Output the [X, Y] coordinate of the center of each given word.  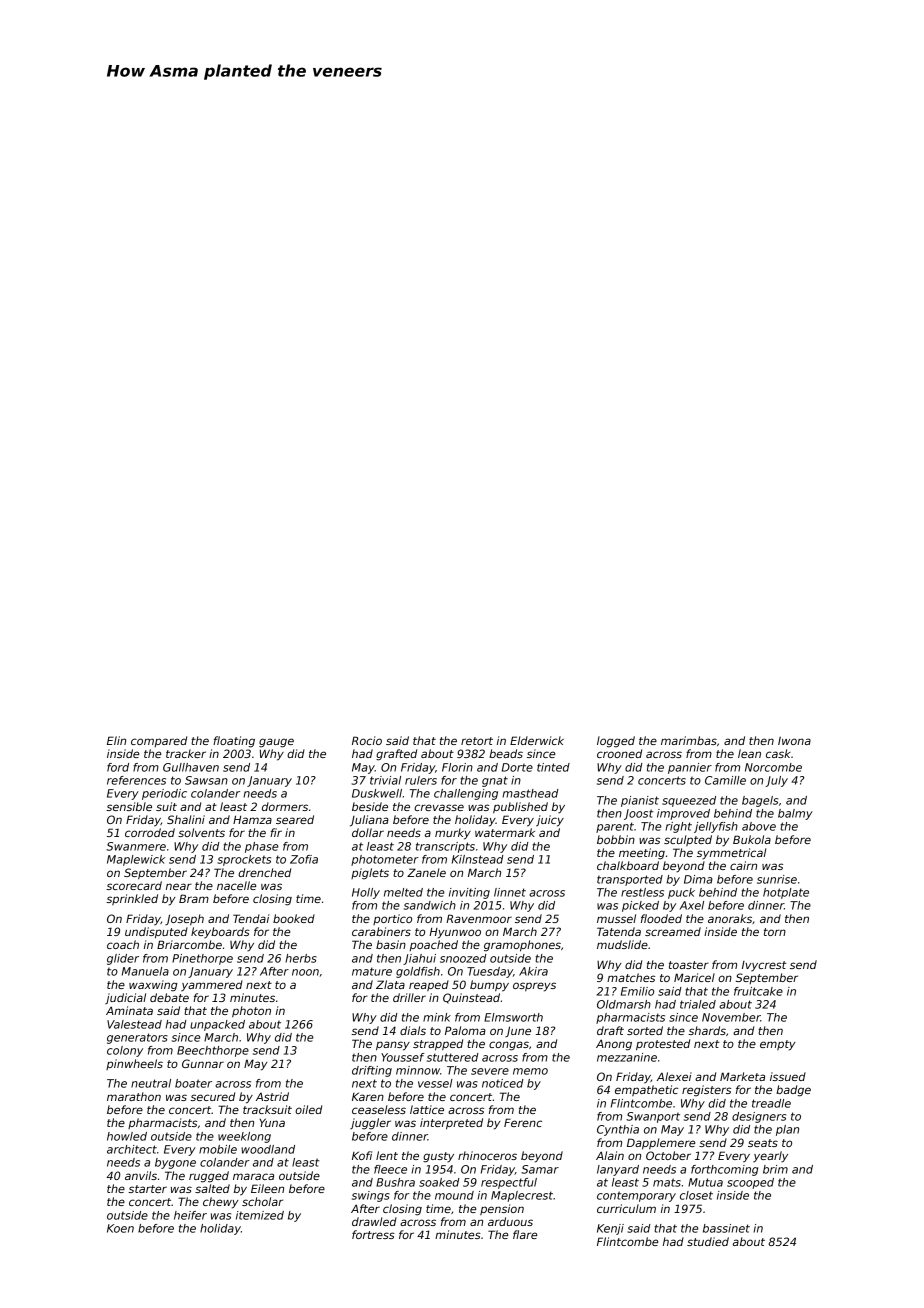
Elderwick [537, 740]
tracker [186, 753]
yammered [212, 985]
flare [525, 1234]
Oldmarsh [624, 1004]
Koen [120, 1228]
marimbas [689, 740]
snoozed [463, 958]
